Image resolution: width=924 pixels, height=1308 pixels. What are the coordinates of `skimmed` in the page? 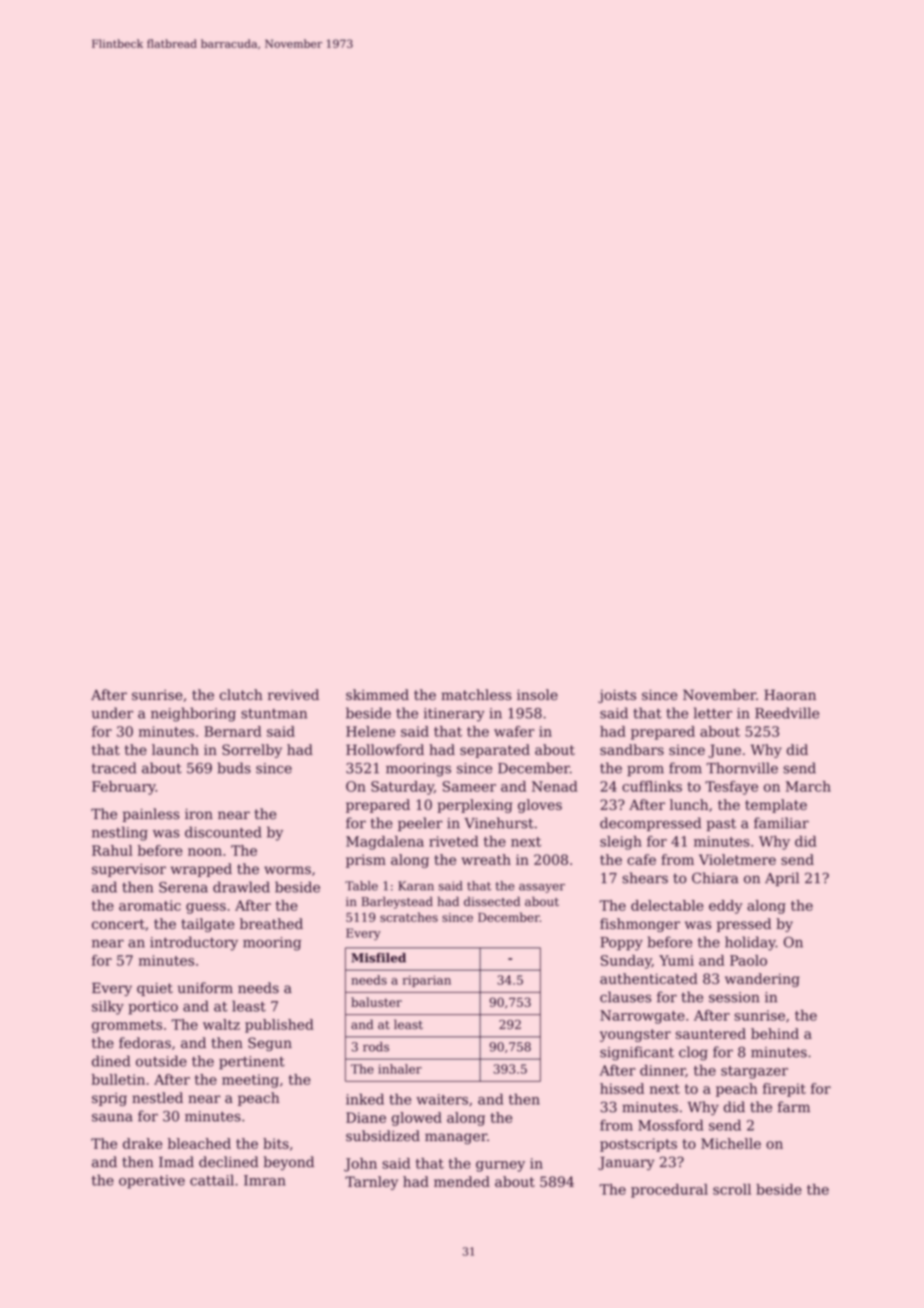 It's located at (377, 695).
